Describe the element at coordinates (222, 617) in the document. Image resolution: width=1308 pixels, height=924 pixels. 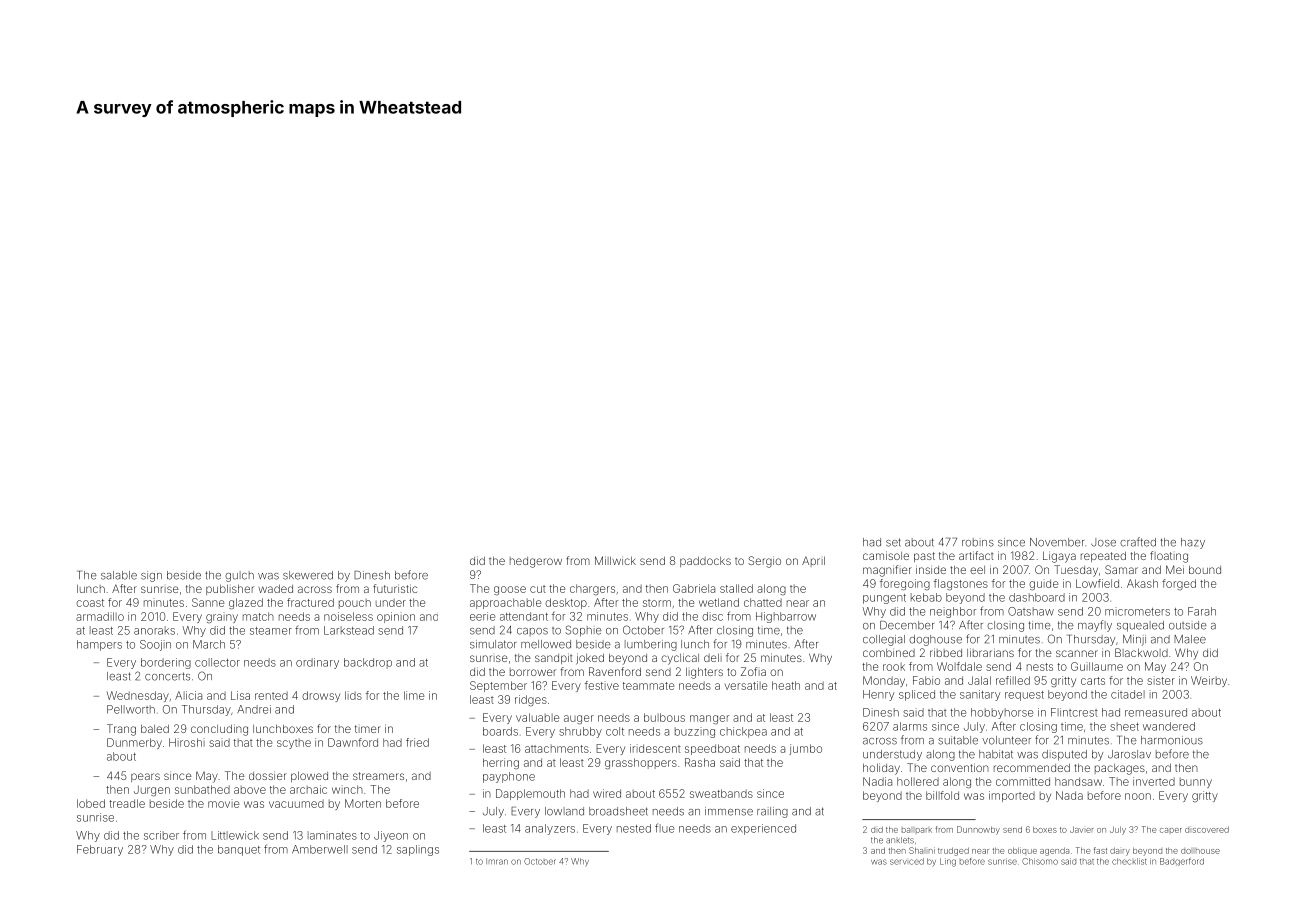
I see `grainy` at that location.
